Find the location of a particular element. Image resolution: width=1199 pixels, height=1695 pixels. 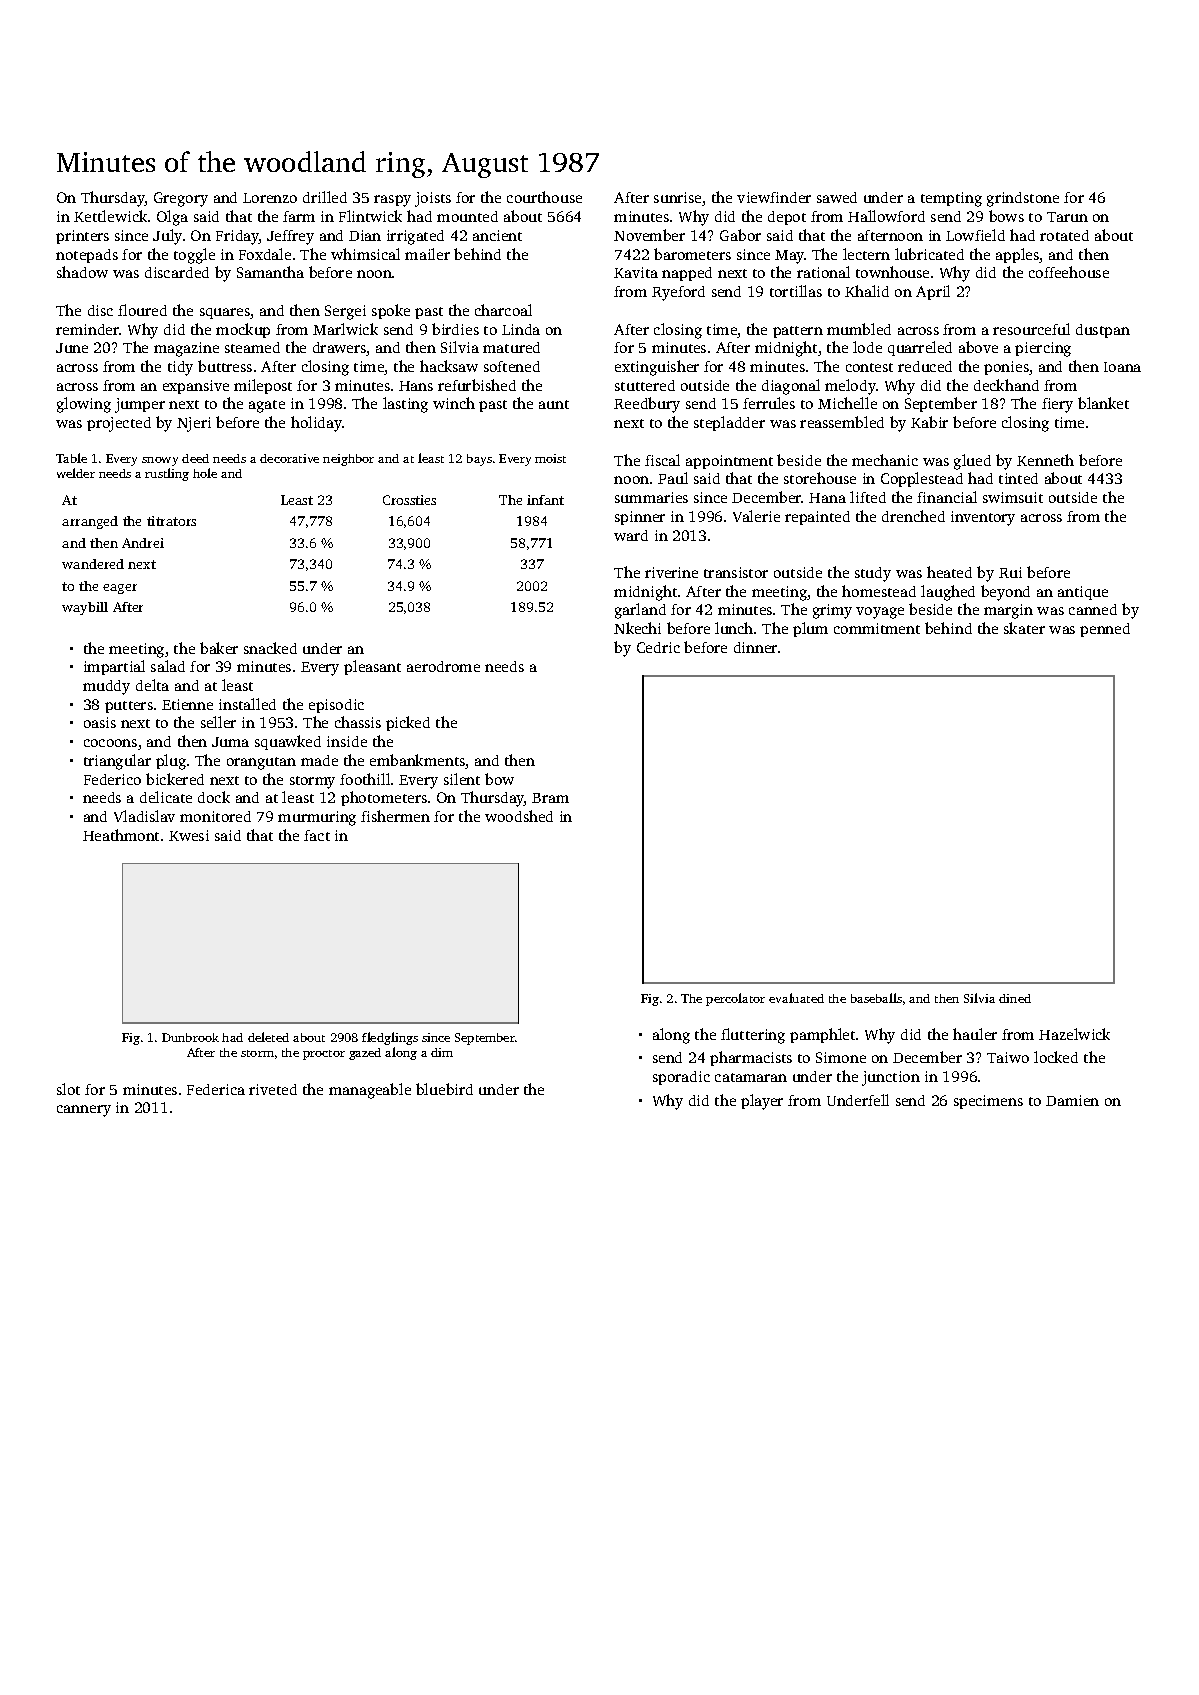

Vladislav is located at coordinates (144, 816).
